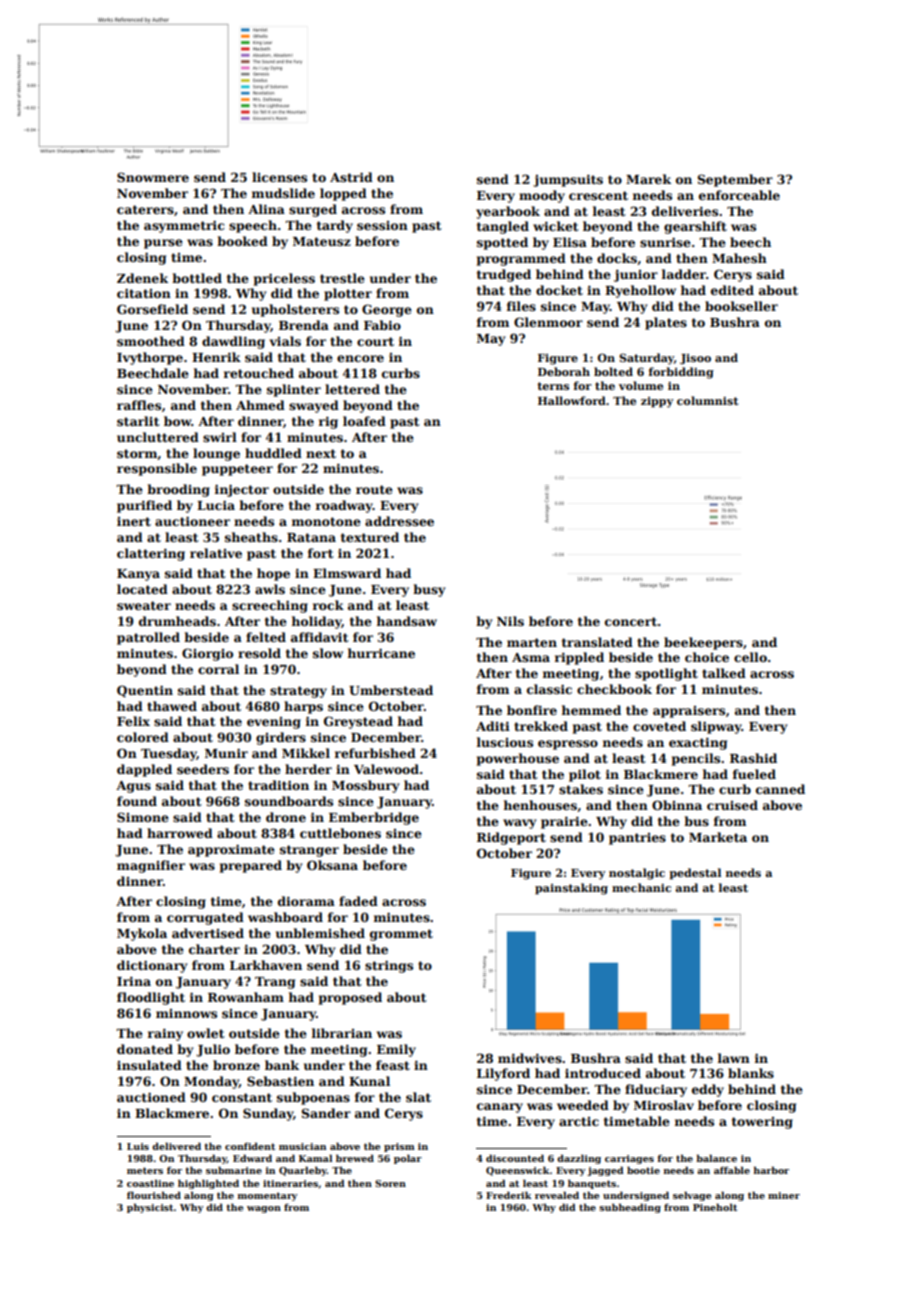  I want to click on girders, so click(281, 738).
